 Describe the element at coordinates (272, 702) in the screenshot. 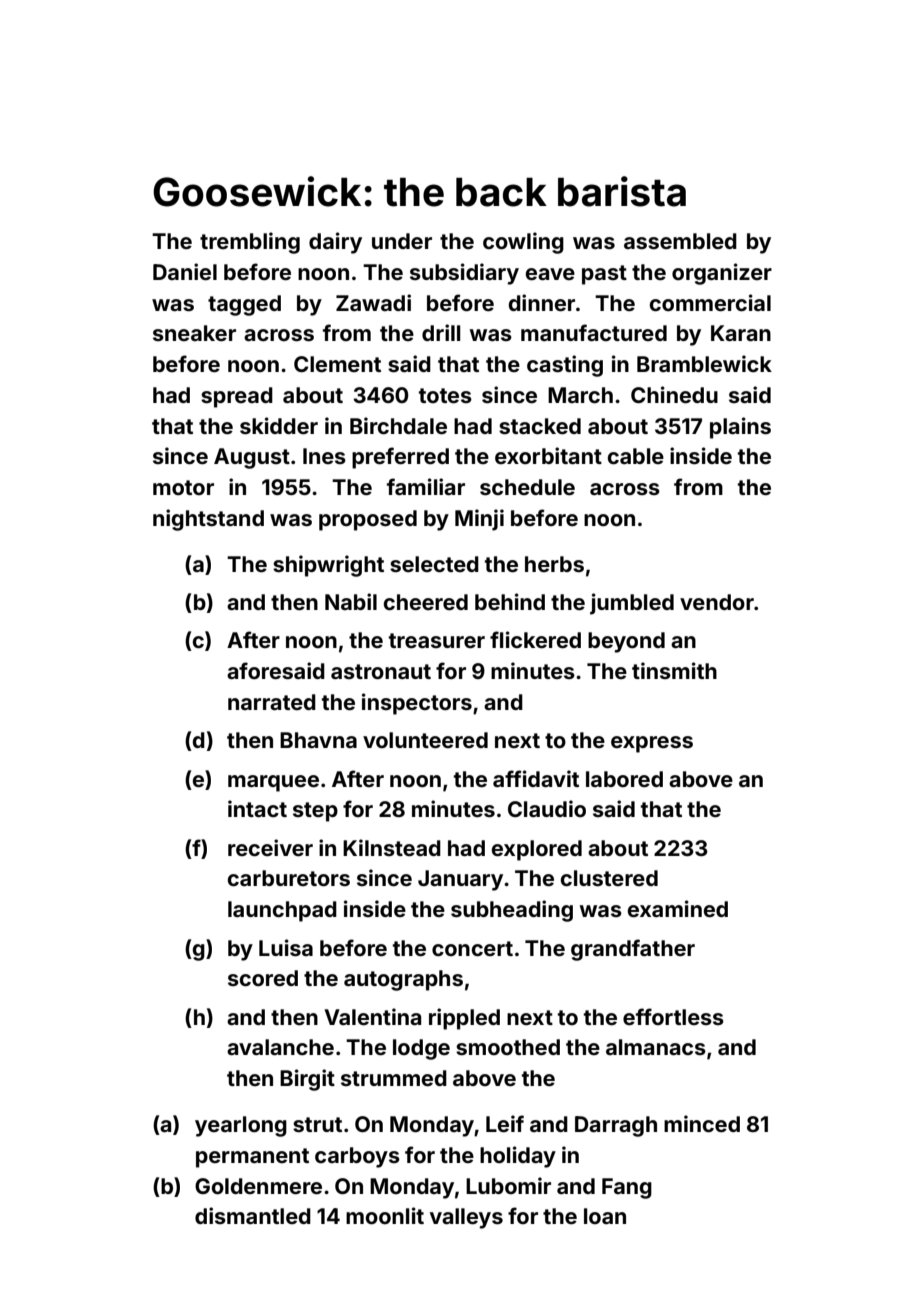

I see `narrated` at that location.
